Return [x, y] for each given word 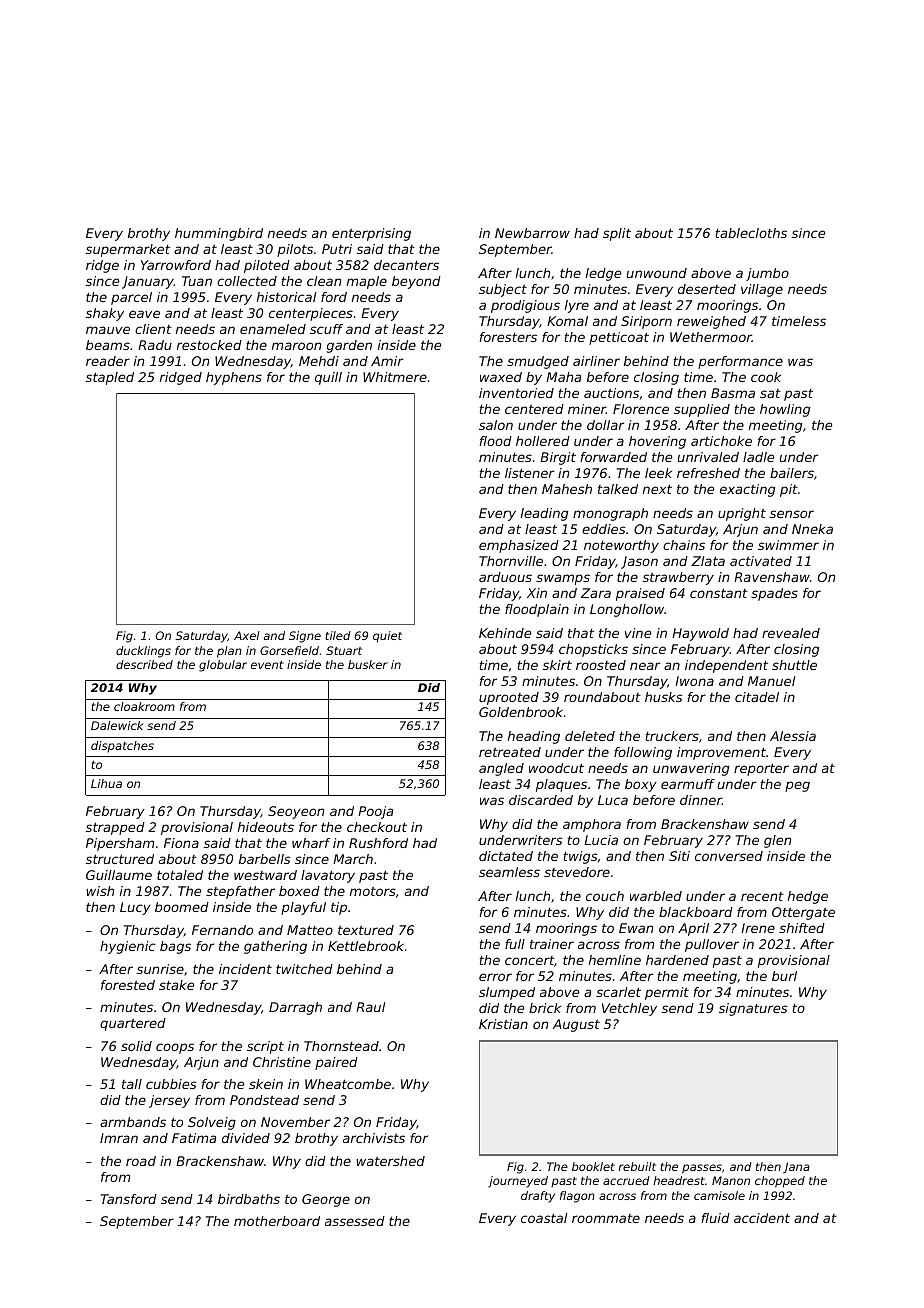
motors [373, 891]
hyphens [234, 378]
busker [368, 664]
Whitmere [395, 377]
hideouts [266, 827]
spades [774, 594]
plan [229, 652]
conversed [729, 856]
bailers [792, 473]
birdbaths [249, 1199]
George [326, 1200]
